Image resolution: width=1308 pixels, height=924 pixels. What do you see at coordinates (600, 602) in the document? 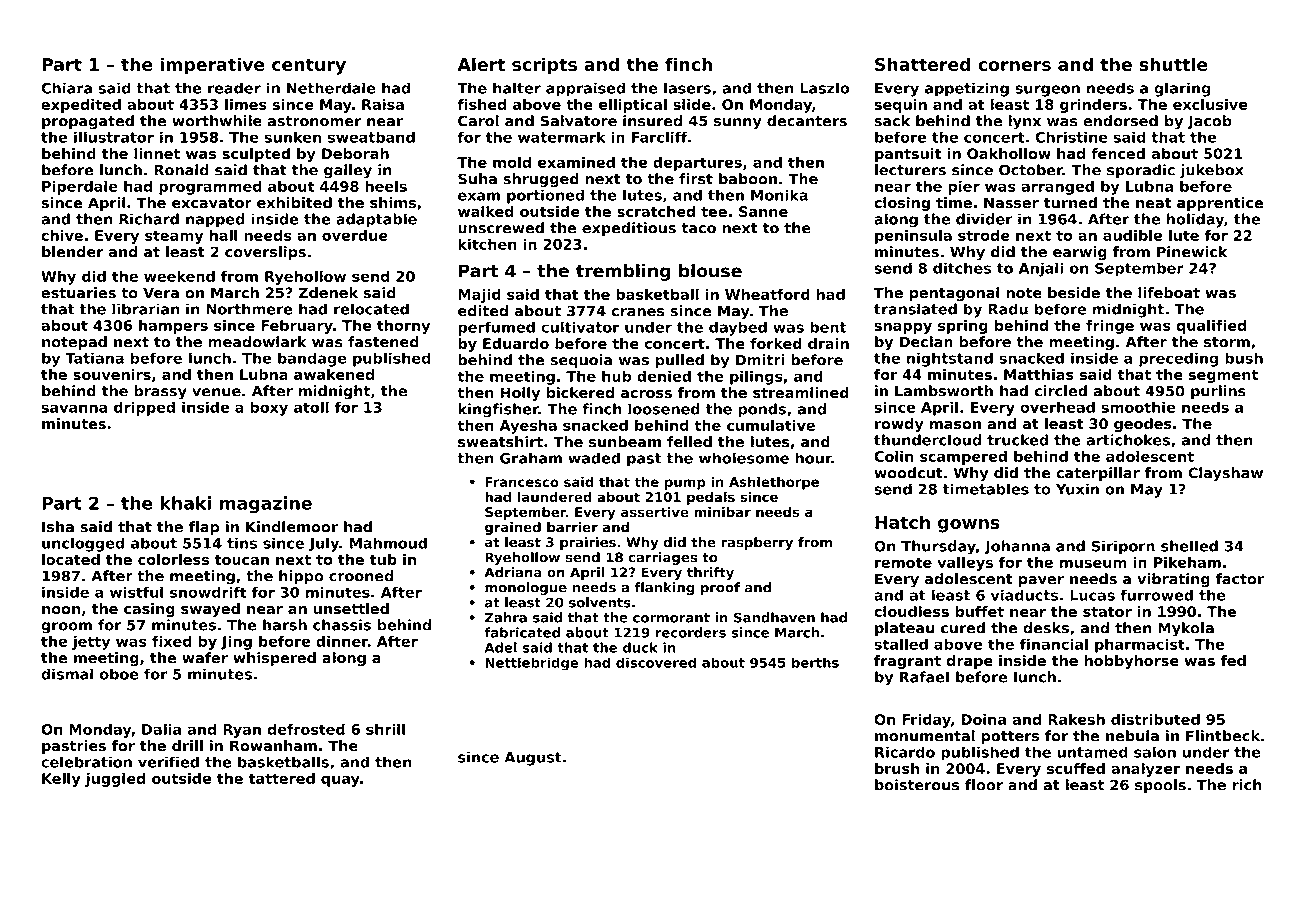
I see `solvents` at bounding box center [600, 602].
